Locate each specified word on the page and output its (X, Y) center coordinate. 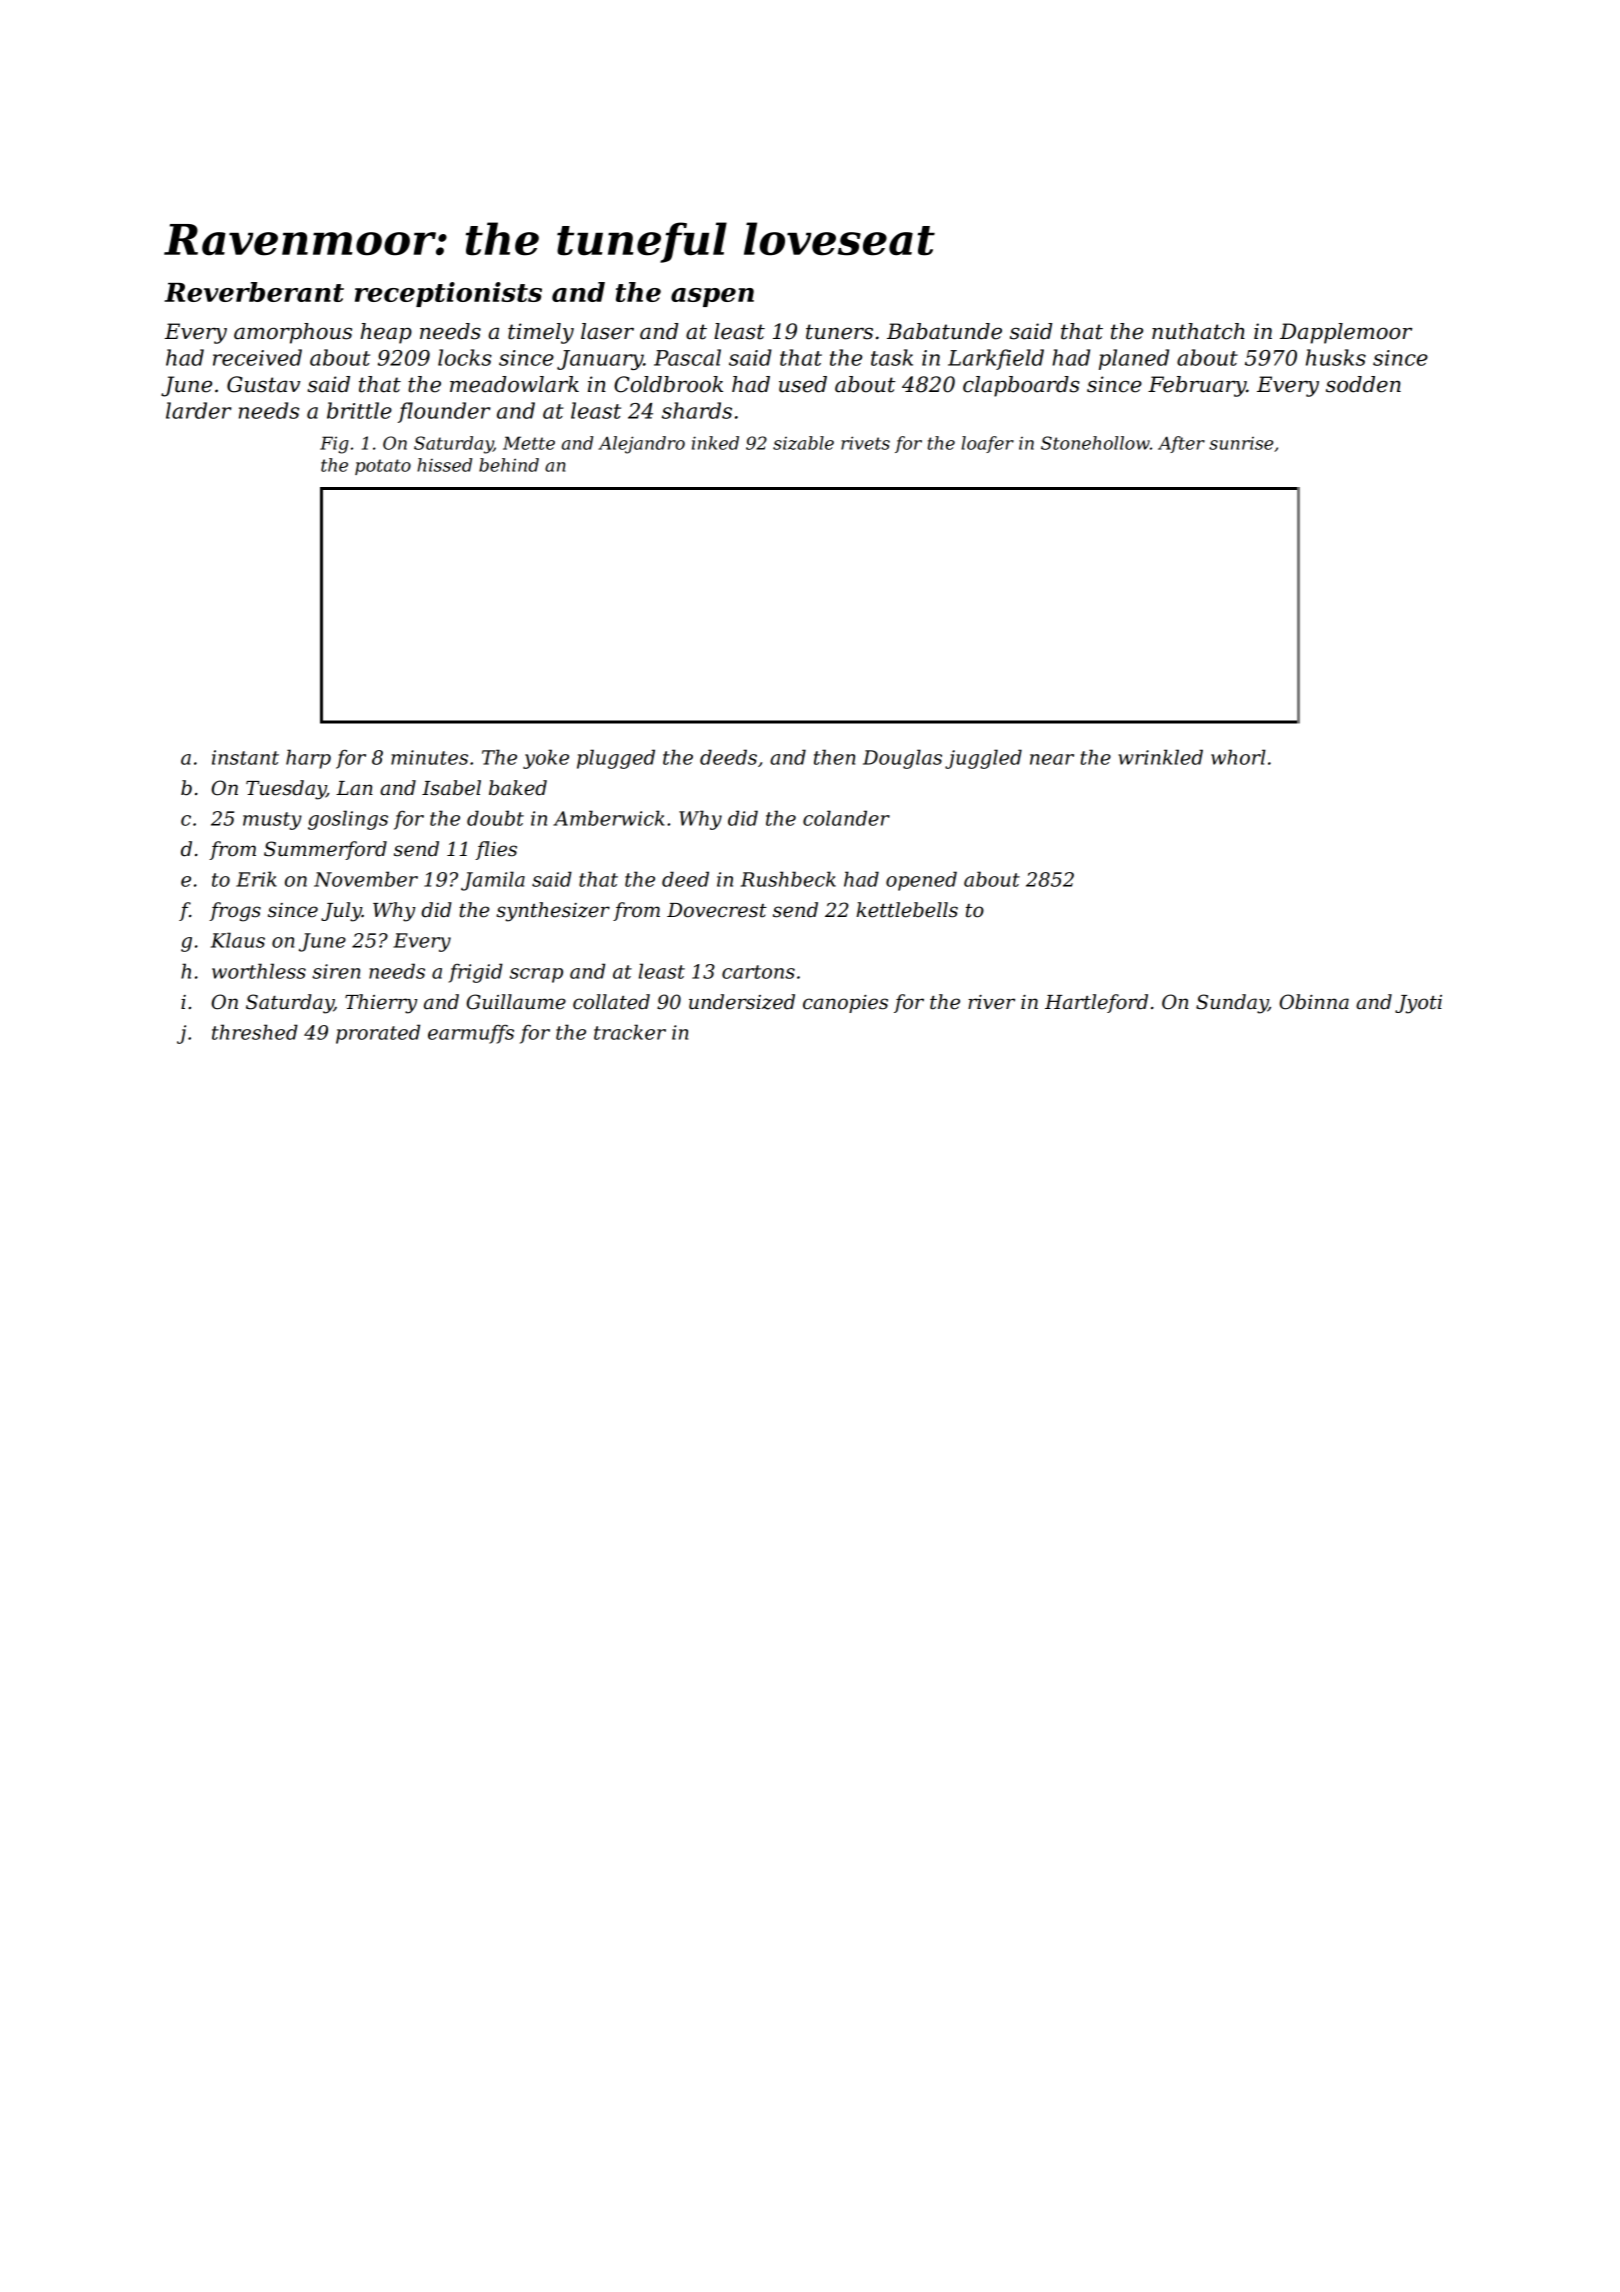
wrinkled (1160, 757)
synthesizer (553, 912)
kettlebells (907, 910)
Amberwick (609, 818)
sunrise (1241, 443)
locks (465, 357)
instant (245, 757)
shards (697, 410)
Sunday (1232, 1004)
